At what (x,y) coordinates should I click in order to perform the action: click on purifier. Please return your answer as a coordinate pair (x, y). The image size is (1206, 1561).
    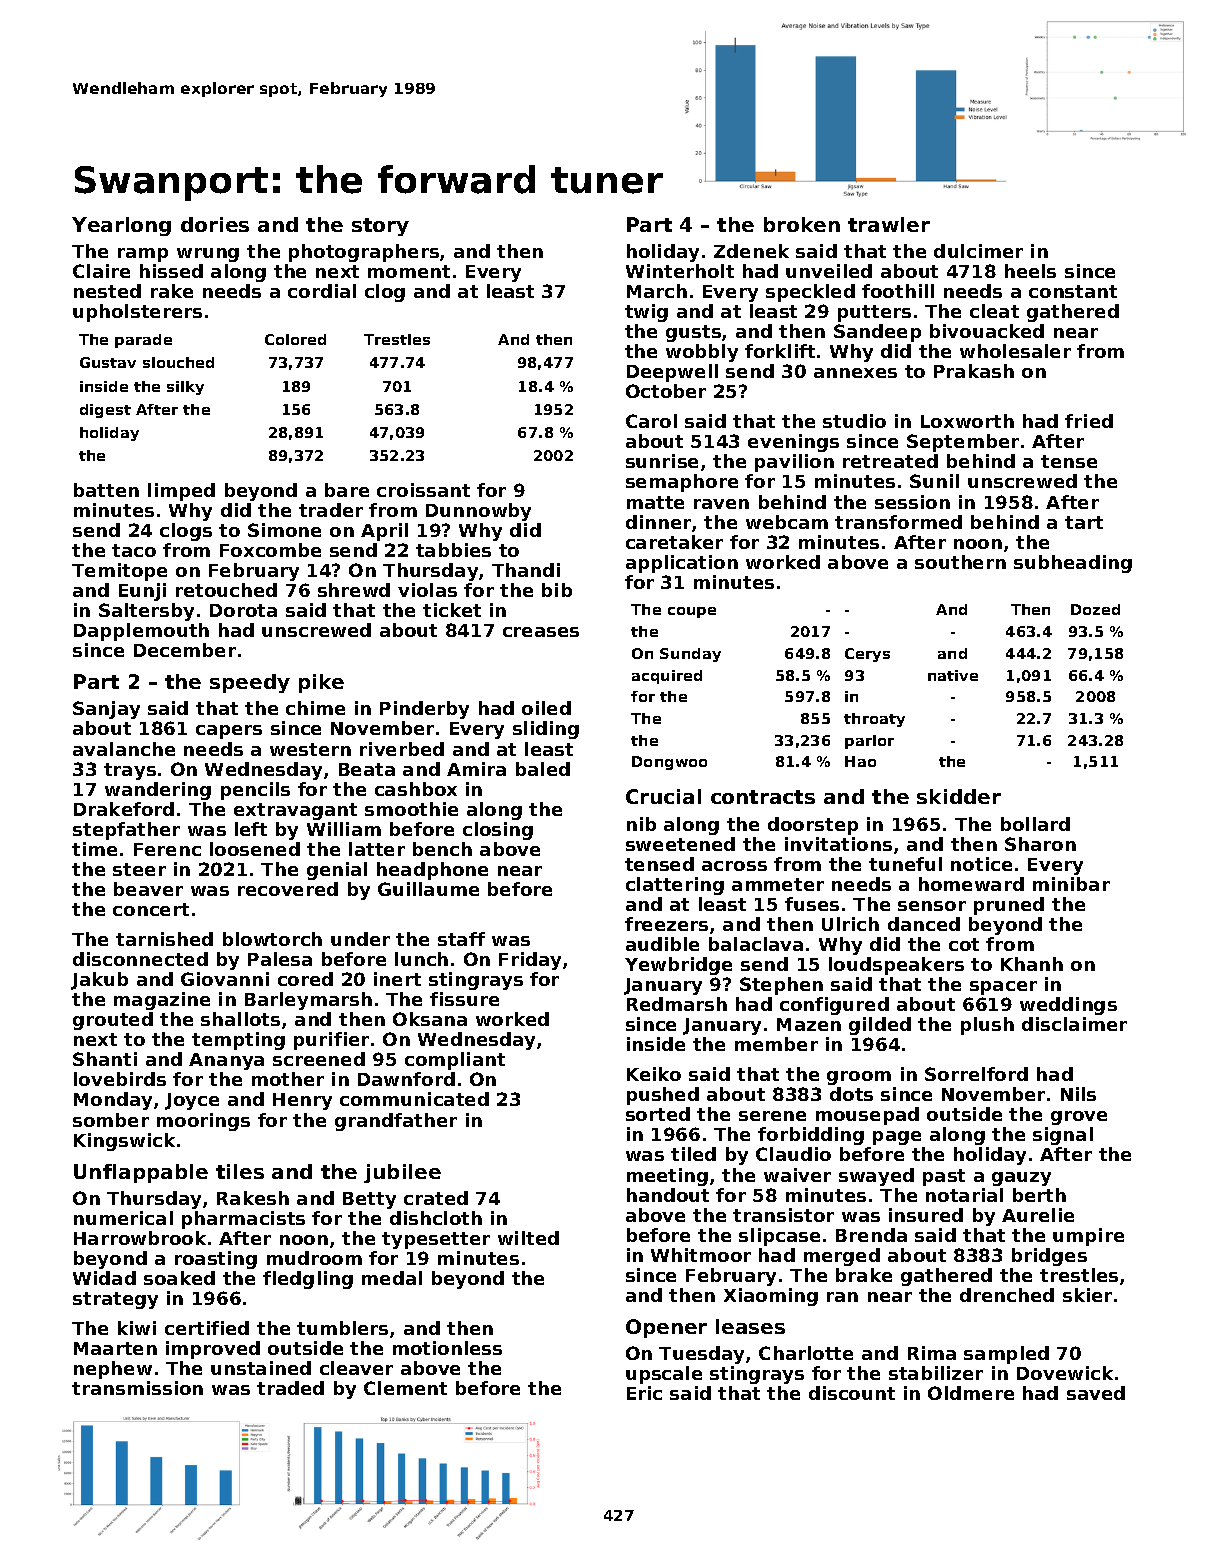
    Looking at the image, I should click on (331, 1041).
